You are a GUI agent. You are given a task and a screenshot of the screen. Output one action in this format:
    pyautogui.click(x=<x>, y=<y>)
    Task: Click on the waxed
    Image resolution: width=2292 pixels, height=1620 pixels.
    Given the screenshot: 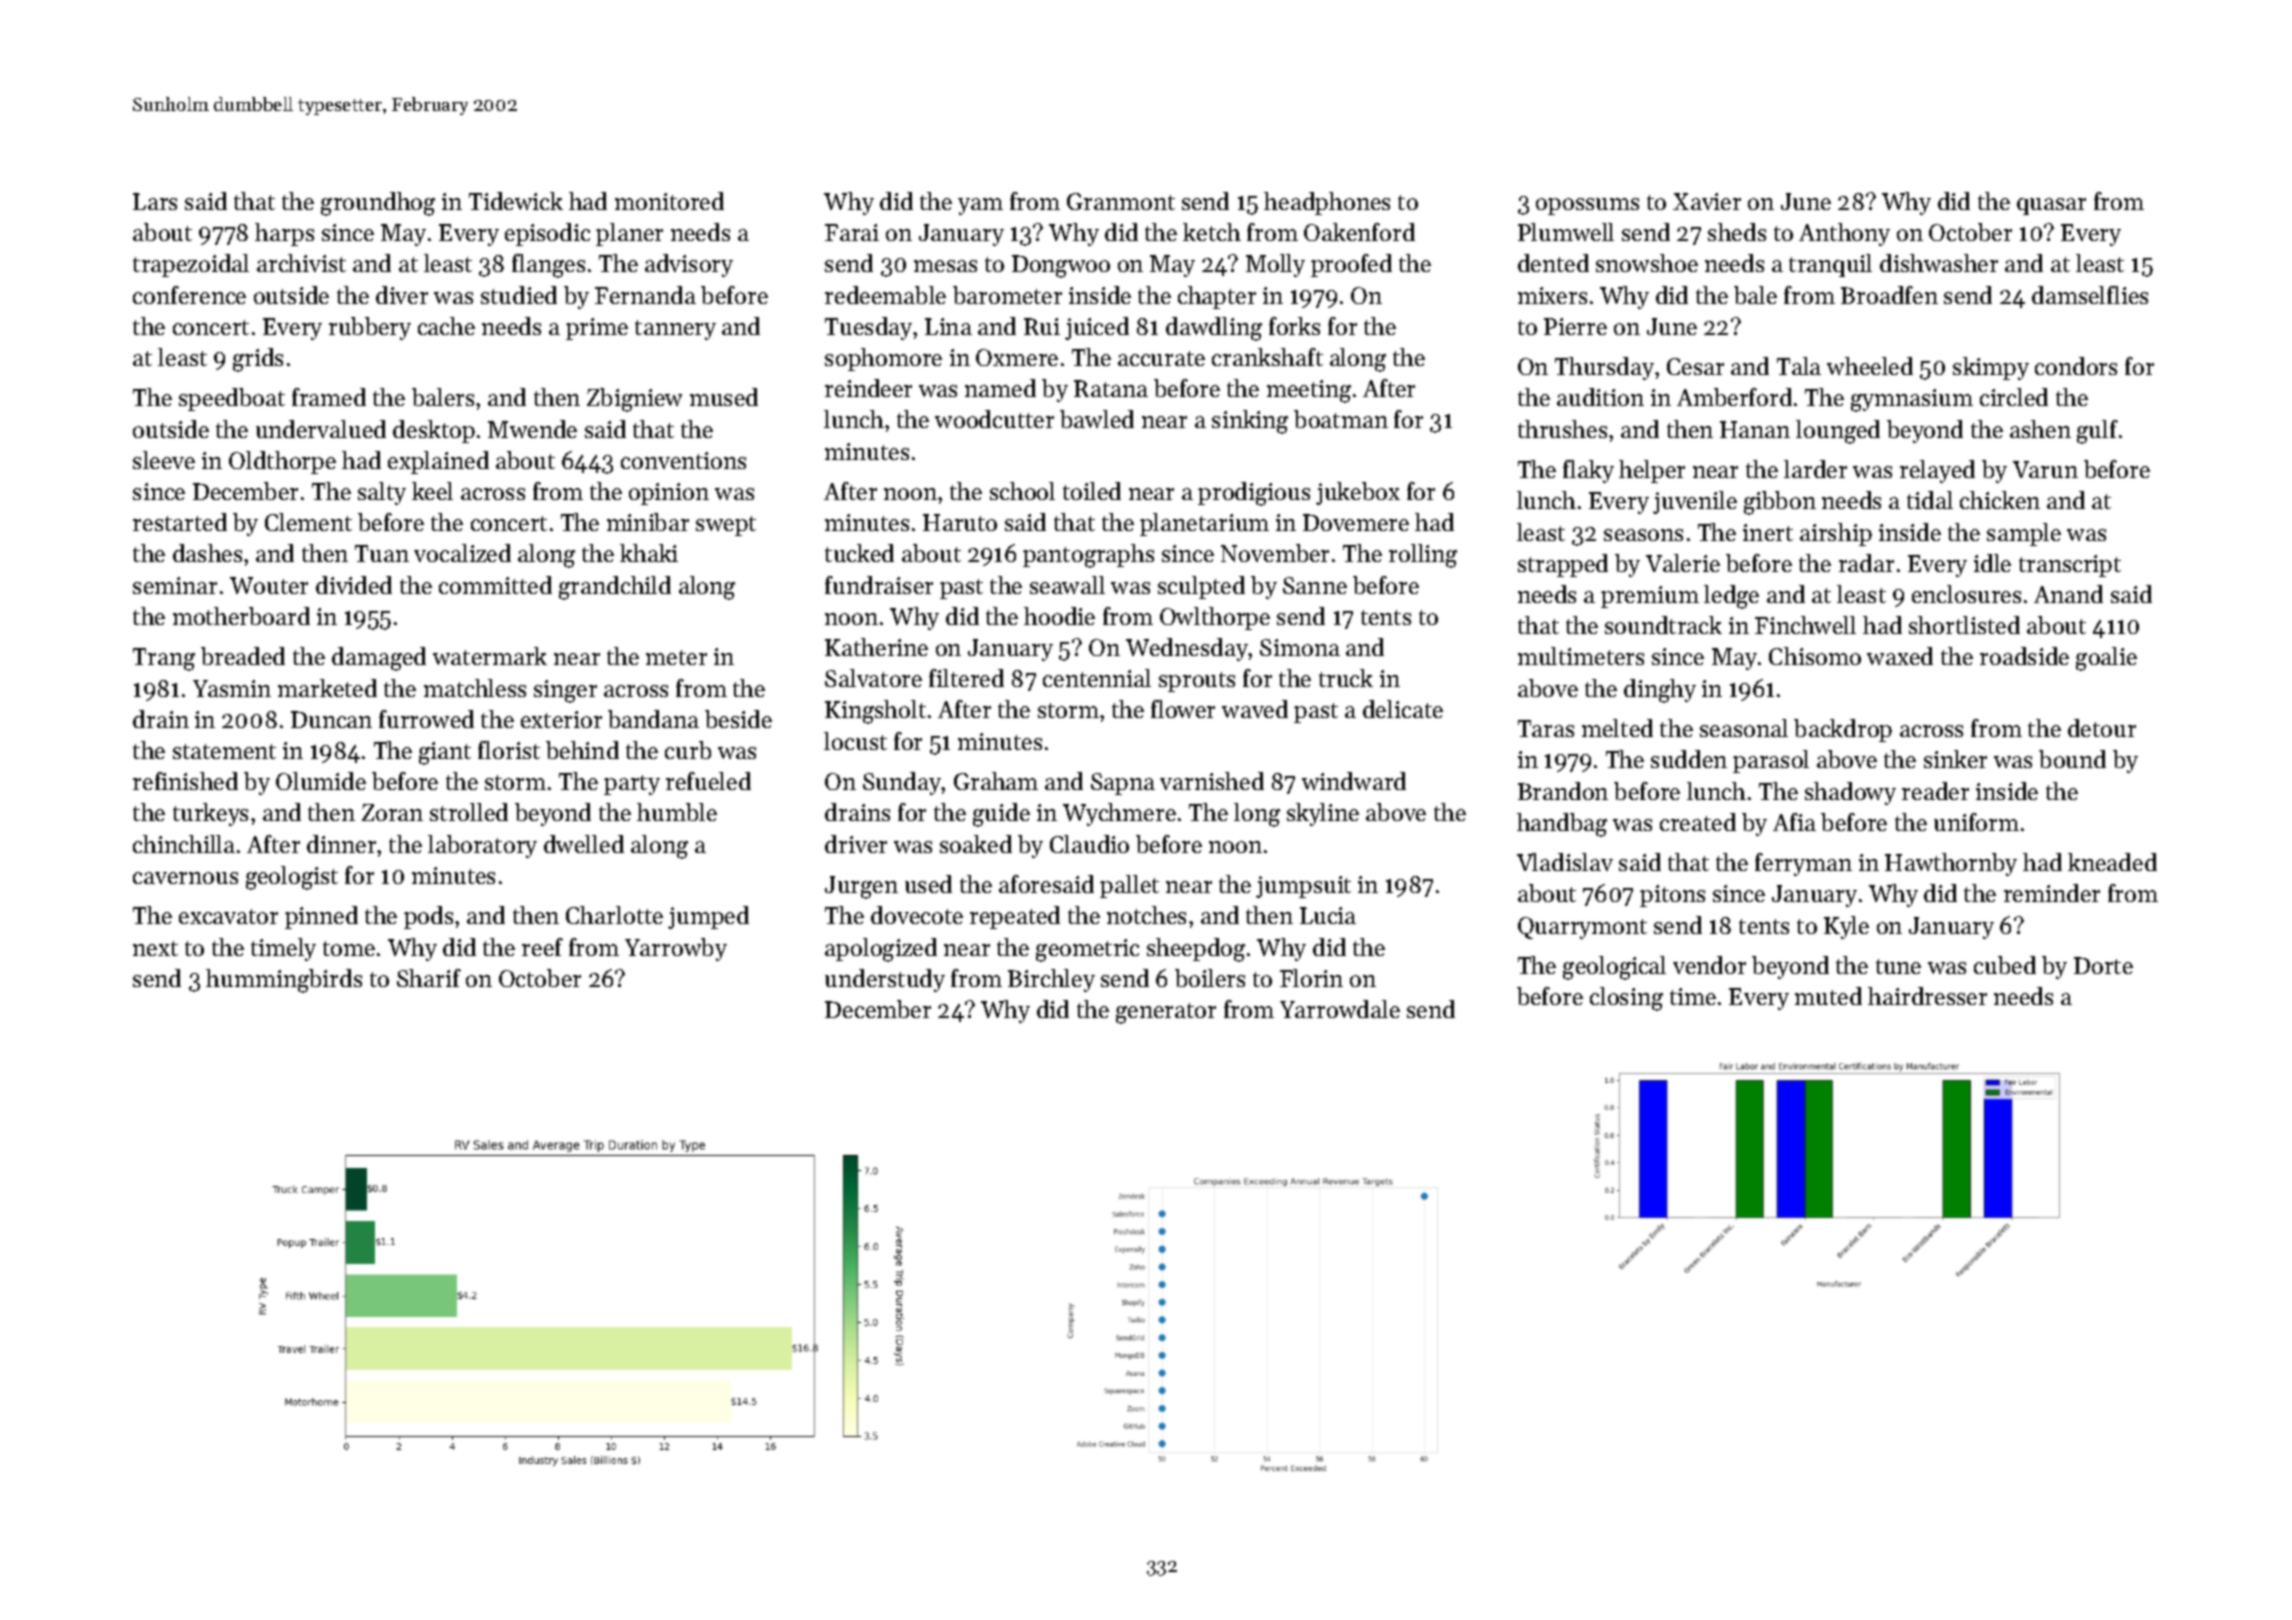 What is the action you would take?
    pyautogui.click(x=1900, y=656)
